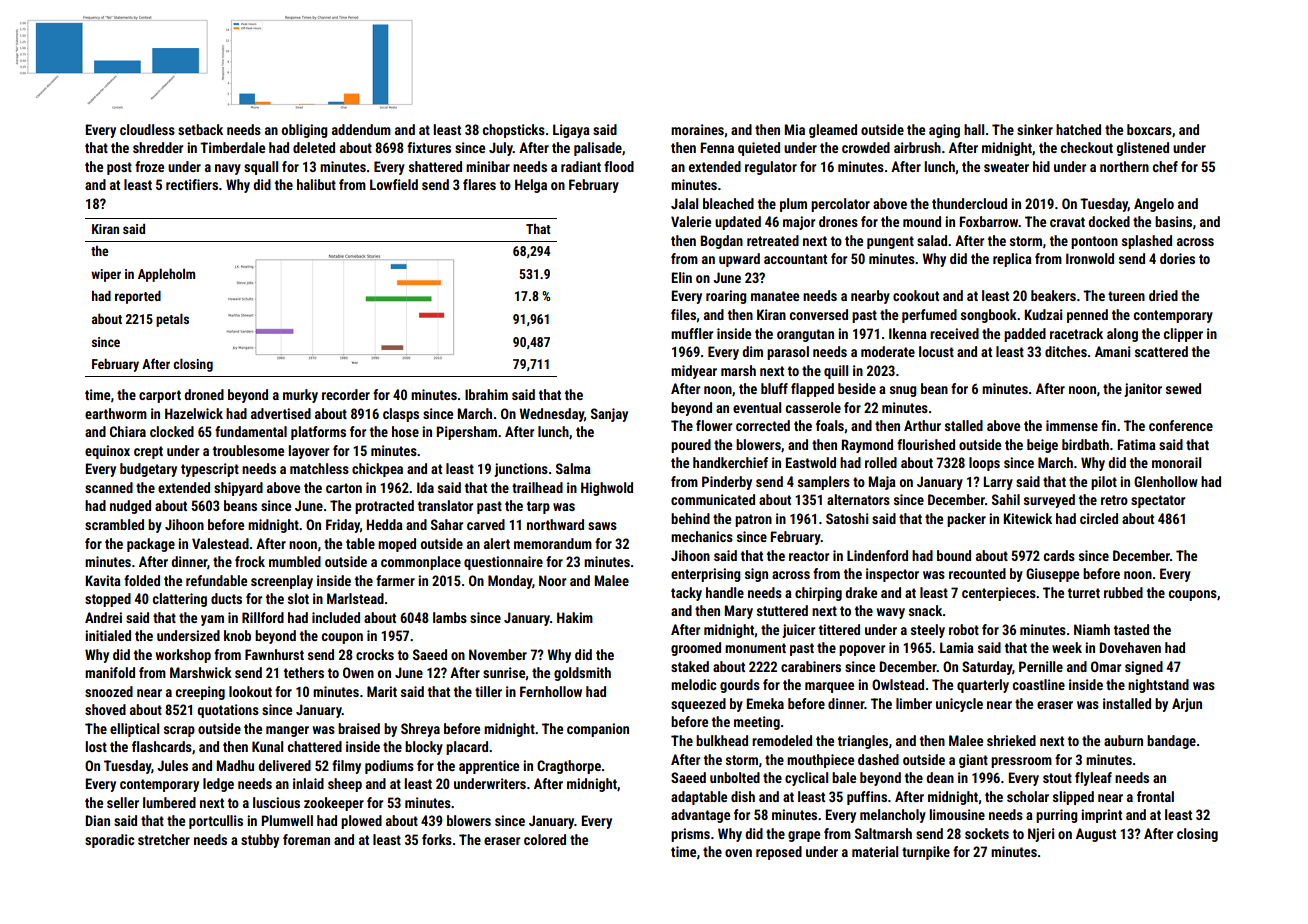 The height and width of the document is (924, 1308). I want to click on pontoon, so click(1094, 242).
